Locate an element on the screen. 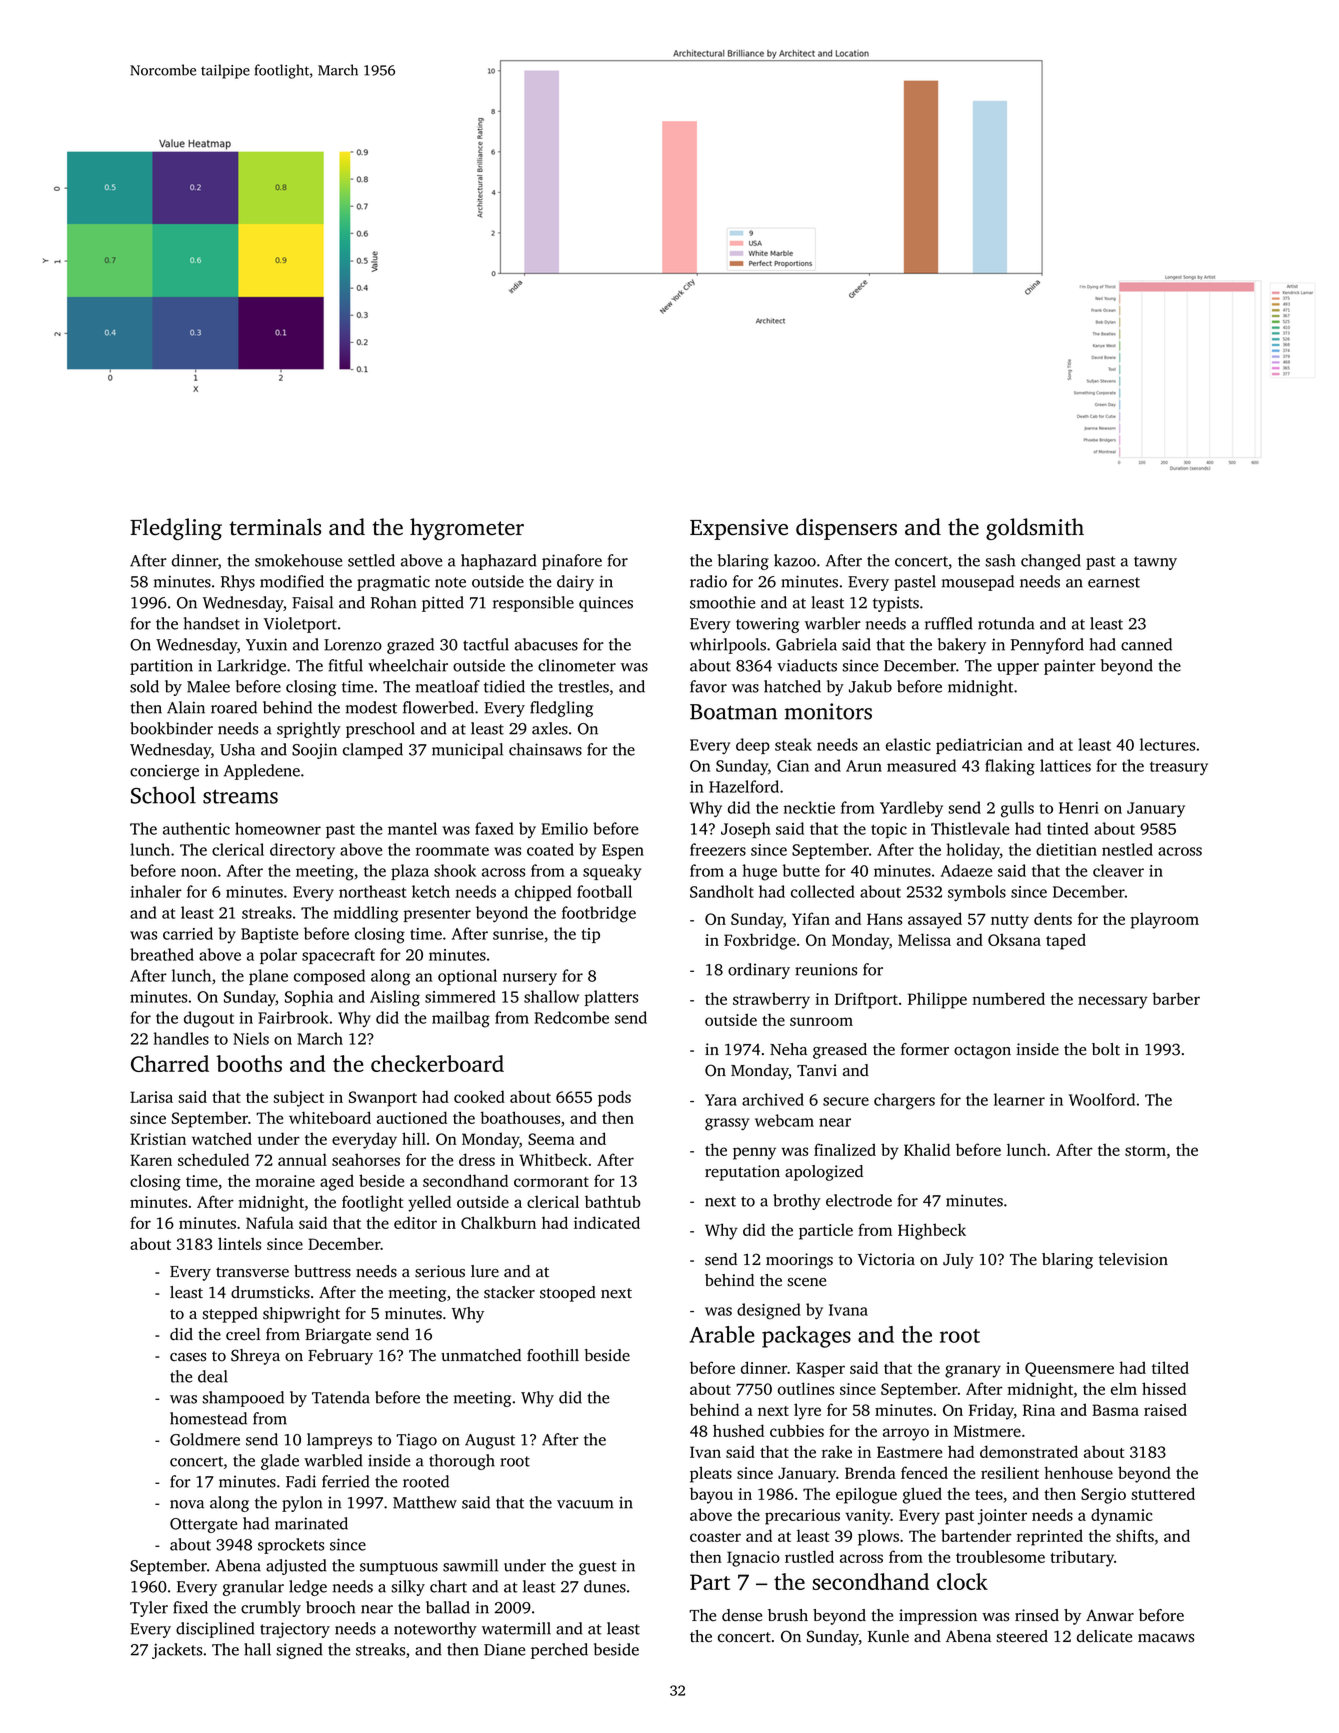 This screenshot has width=1339, height=1733. thorough is located at coordinates (462, 1462).
